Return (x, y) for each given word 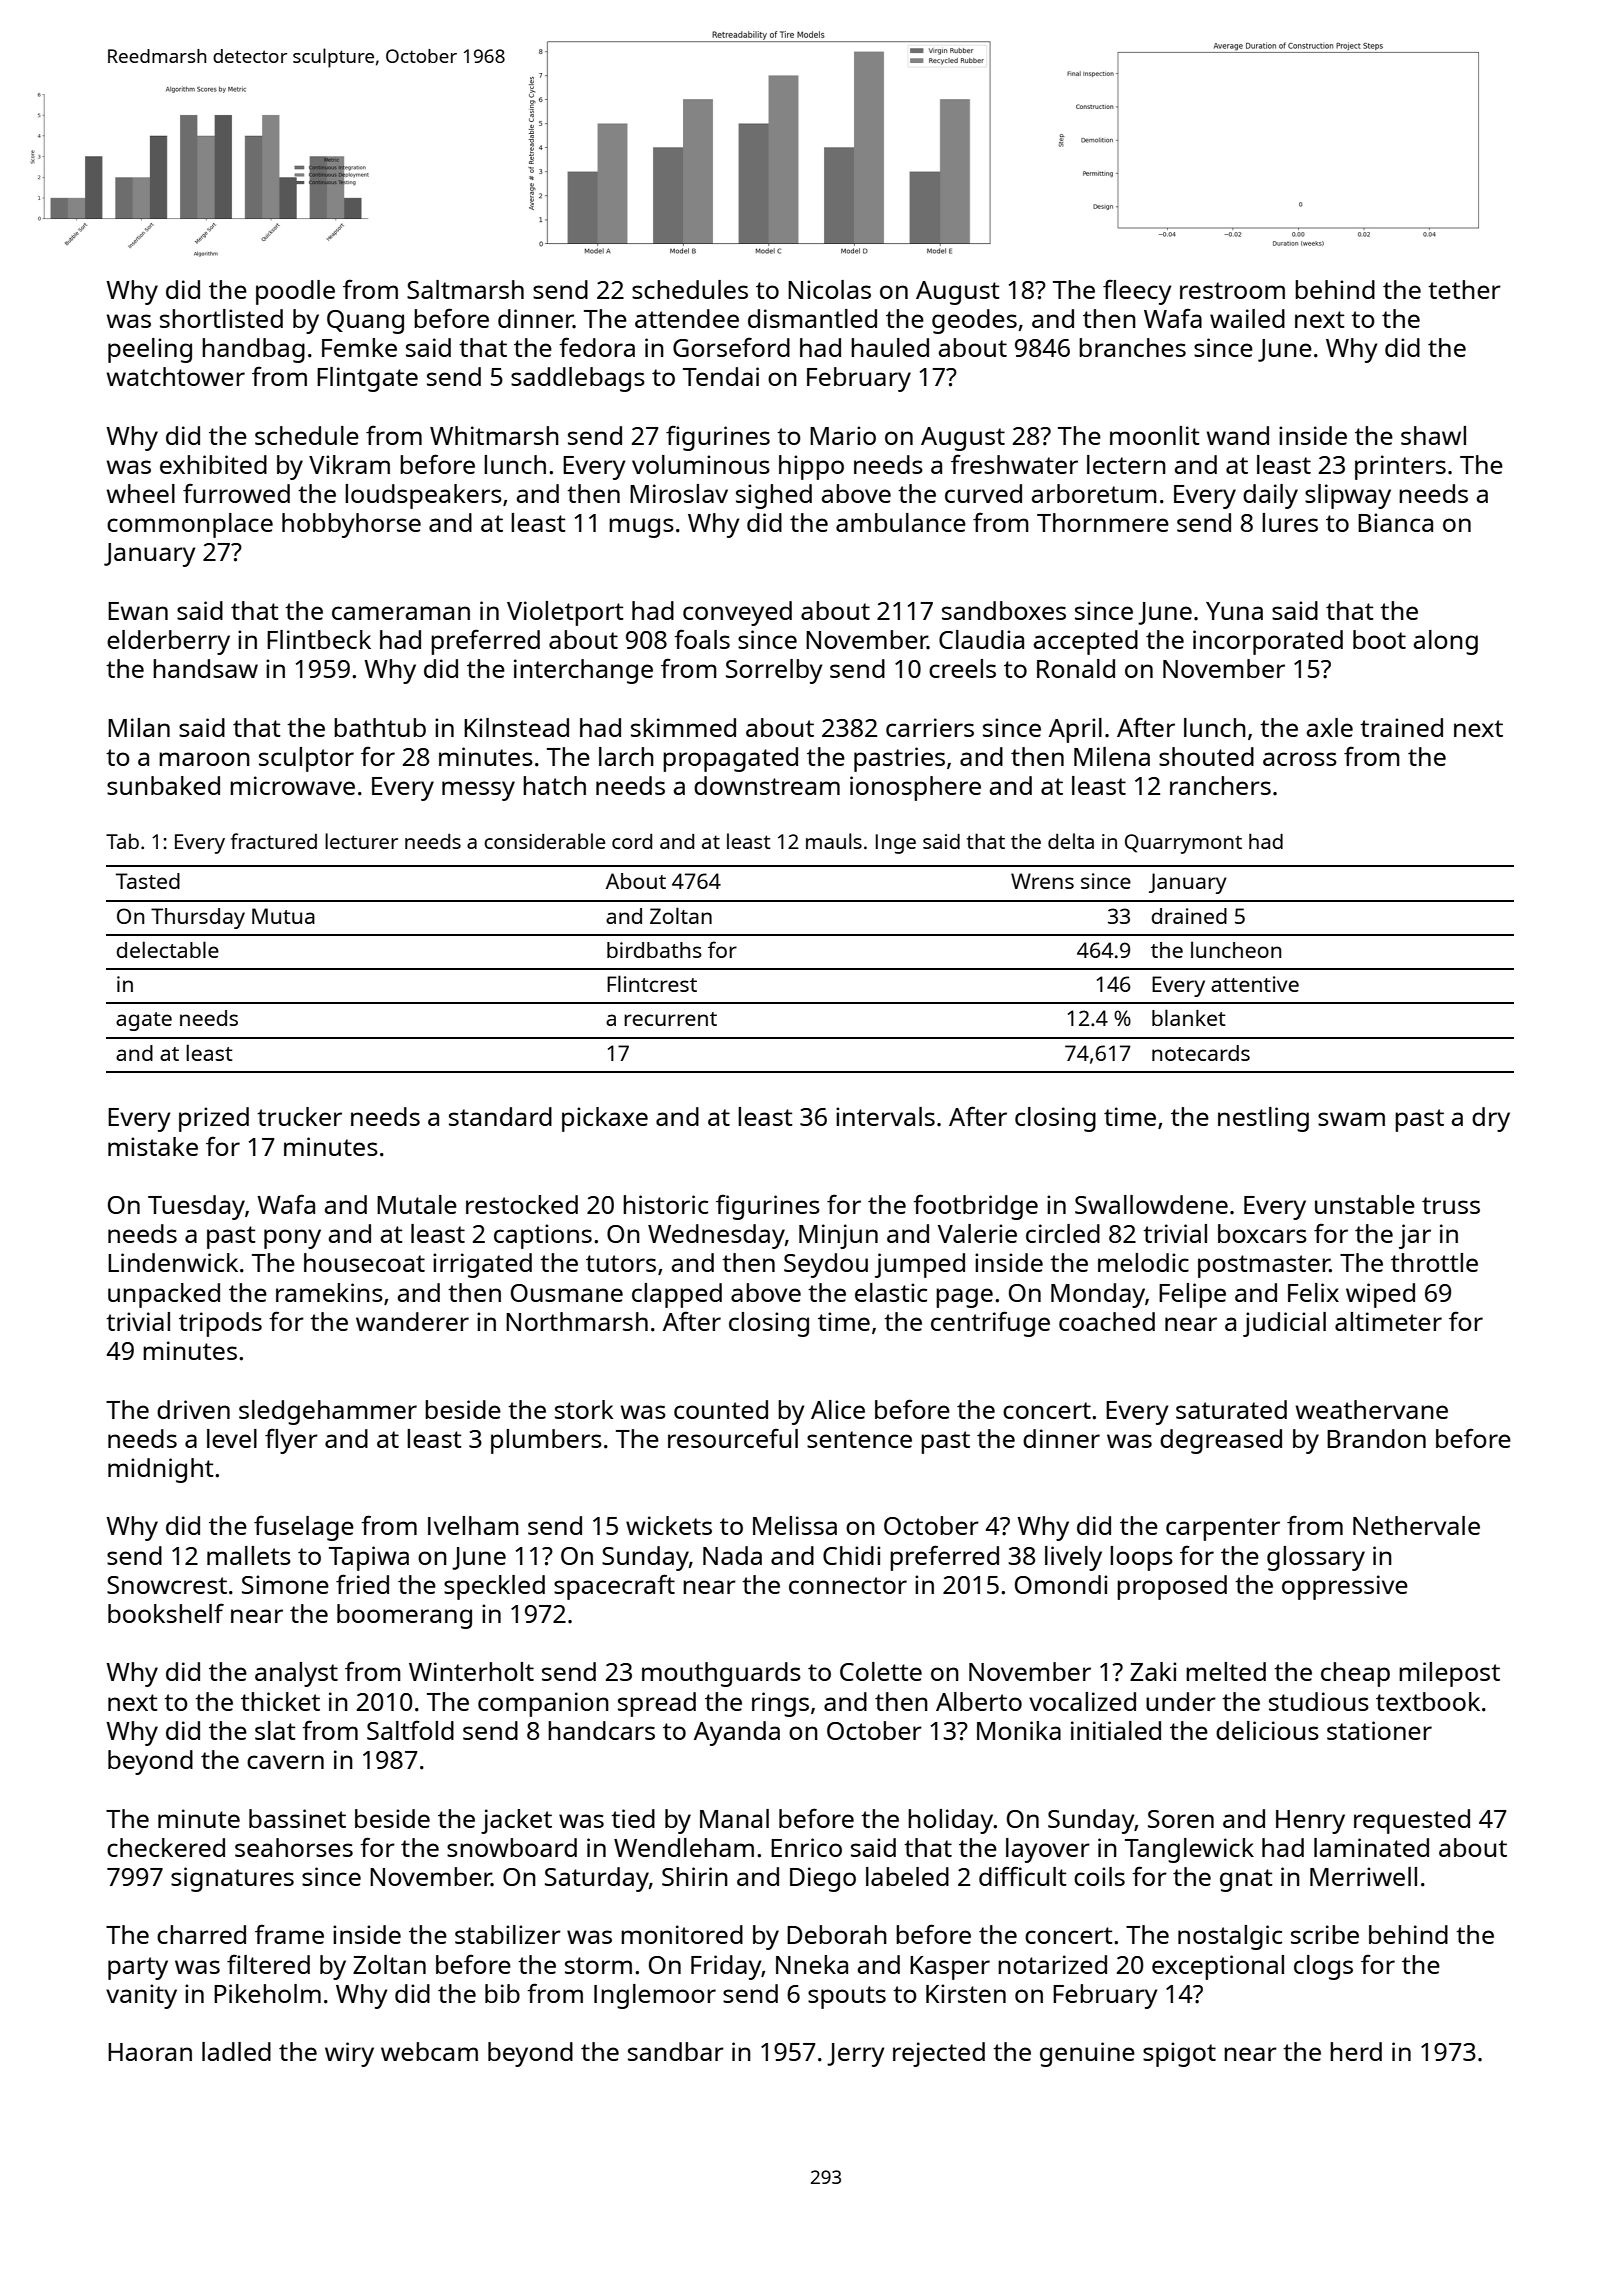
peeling (150, 350)
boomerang (404, 1616)
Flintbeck (319, 639)
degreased (1221, 1441)
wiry (349, 2054)
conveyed (737, 613)
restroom (1232, 290)
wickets (669, 1525)
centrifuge (990, 1324)
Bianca (1395, 522)
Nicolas (829, 289)
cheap (1355, 1674)
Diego (823, 1879)
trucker (299, 1116)
